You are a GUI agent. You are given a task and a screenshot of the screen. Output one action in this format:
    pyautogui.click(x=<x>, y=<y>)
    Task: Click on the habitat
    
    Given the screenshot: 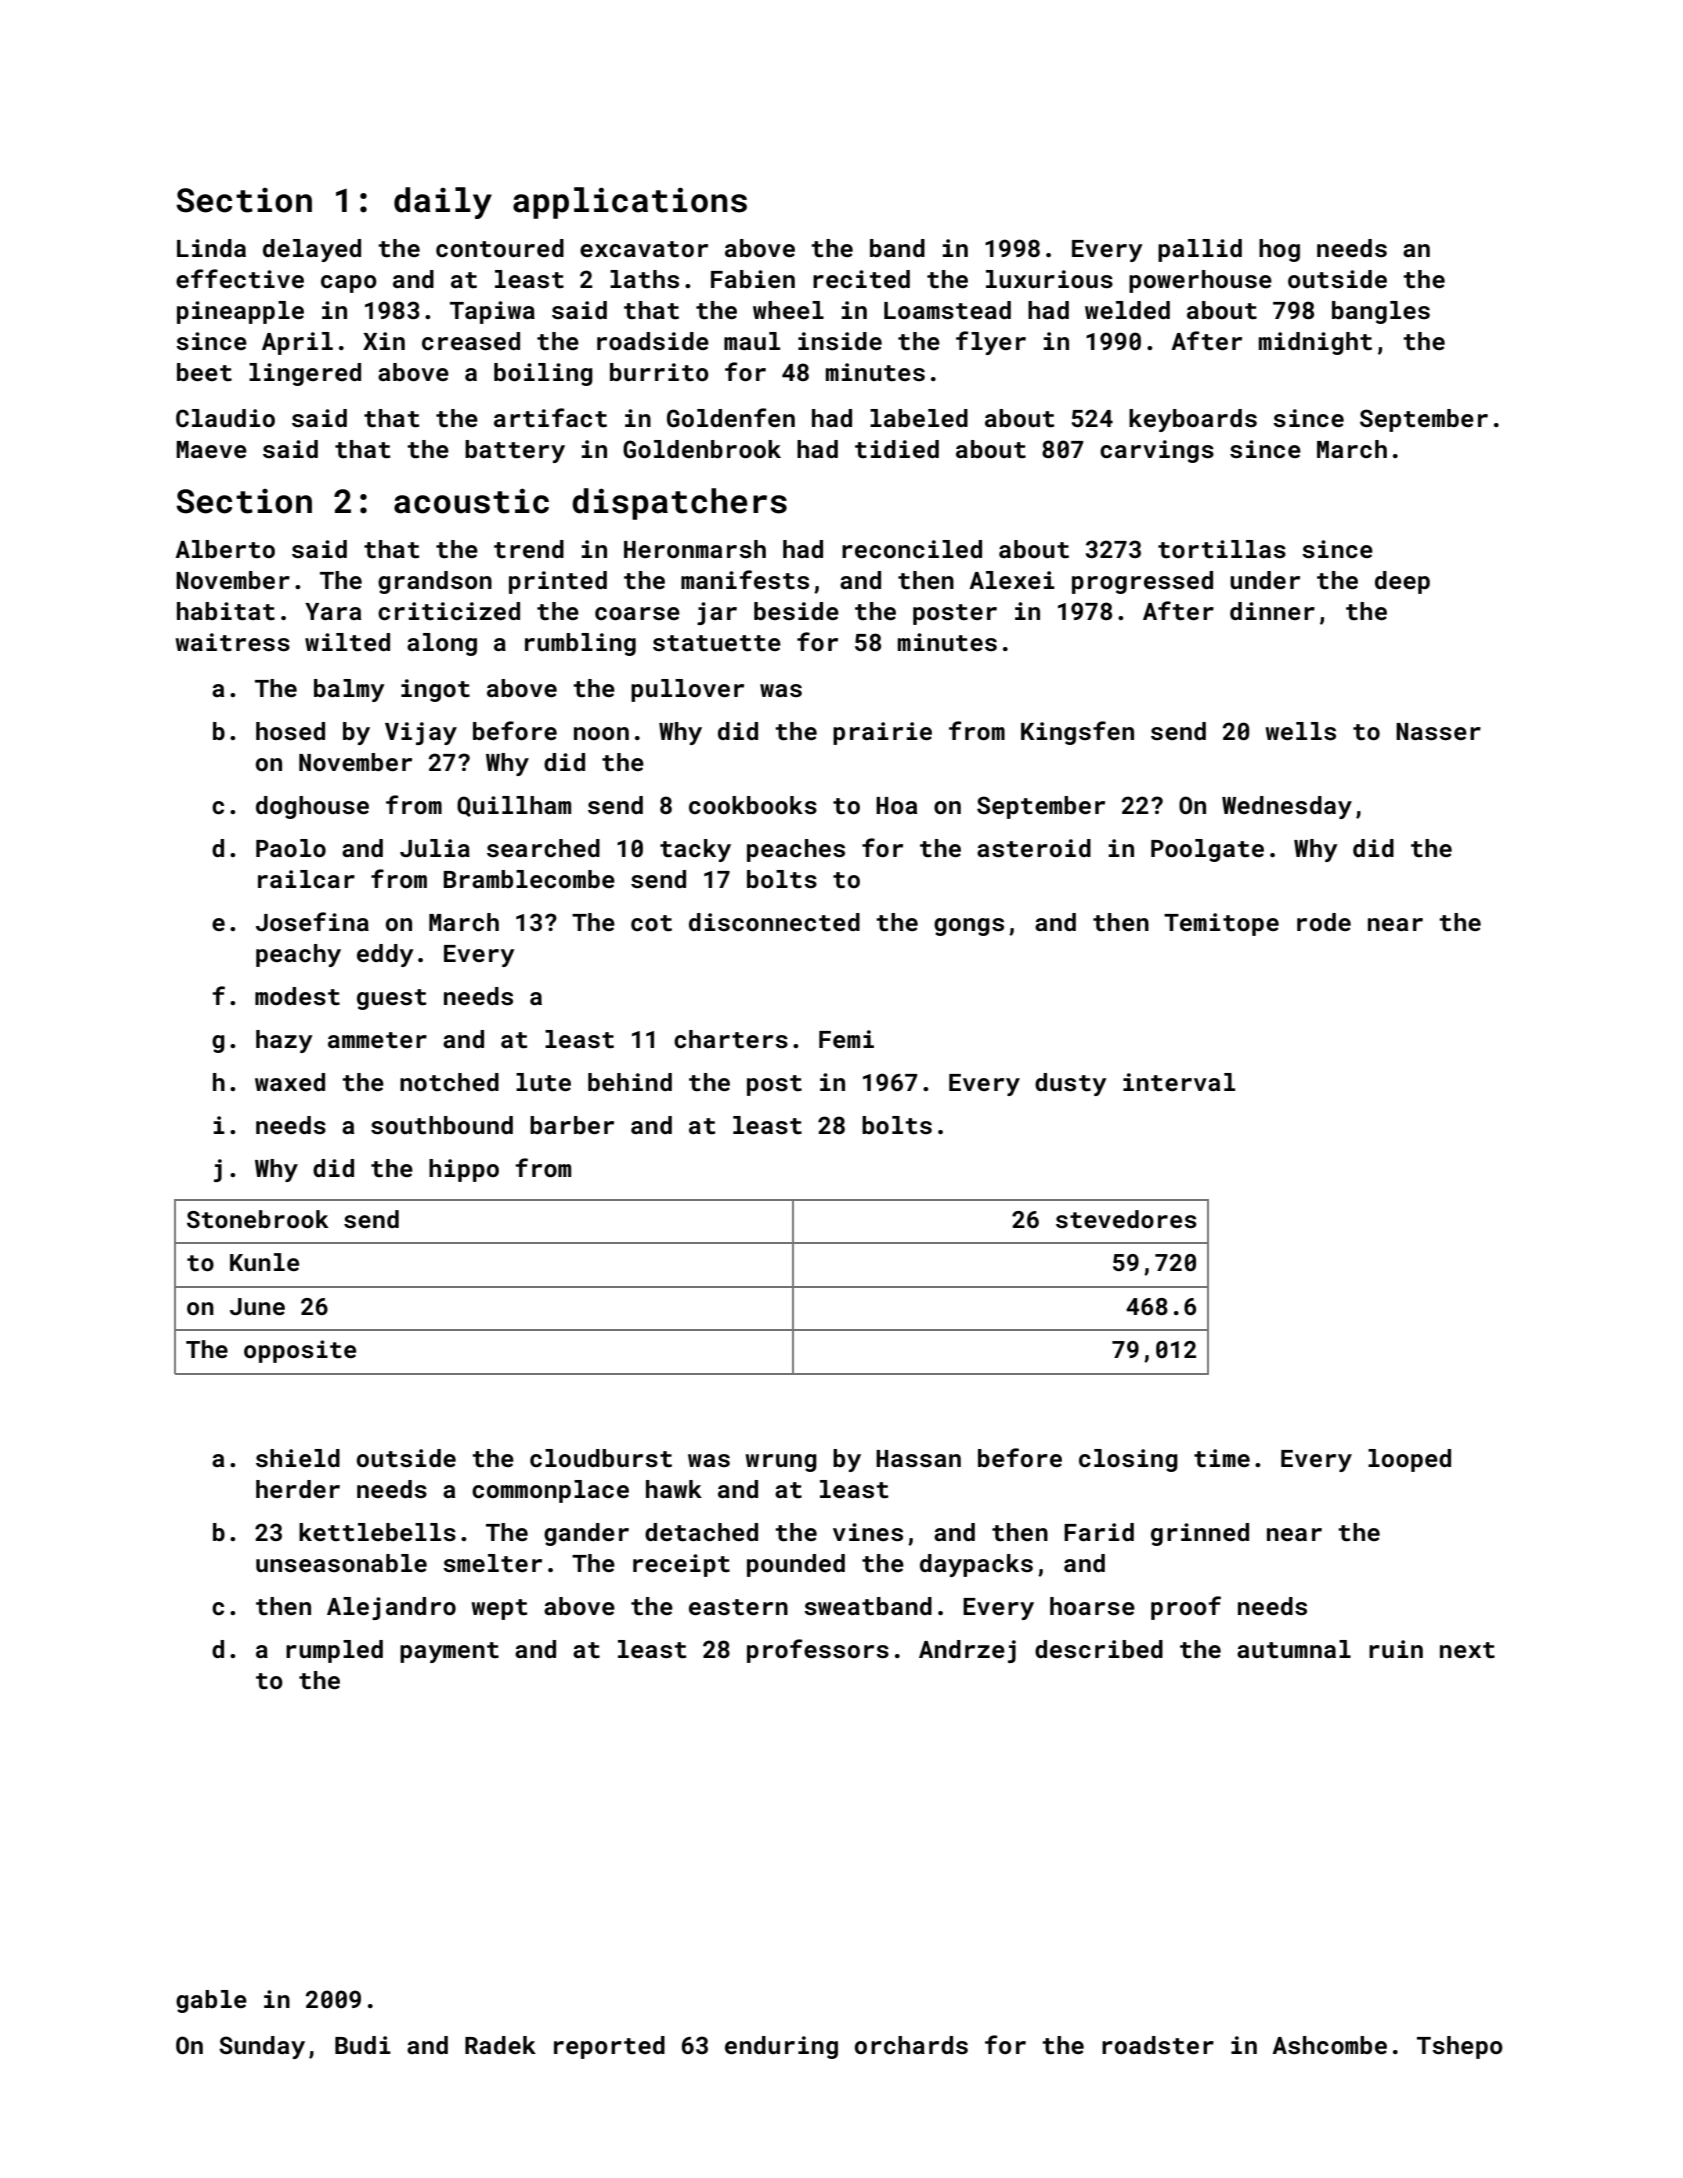 What is the action you would take?
    pyautogui.click(x=226, y=611)
